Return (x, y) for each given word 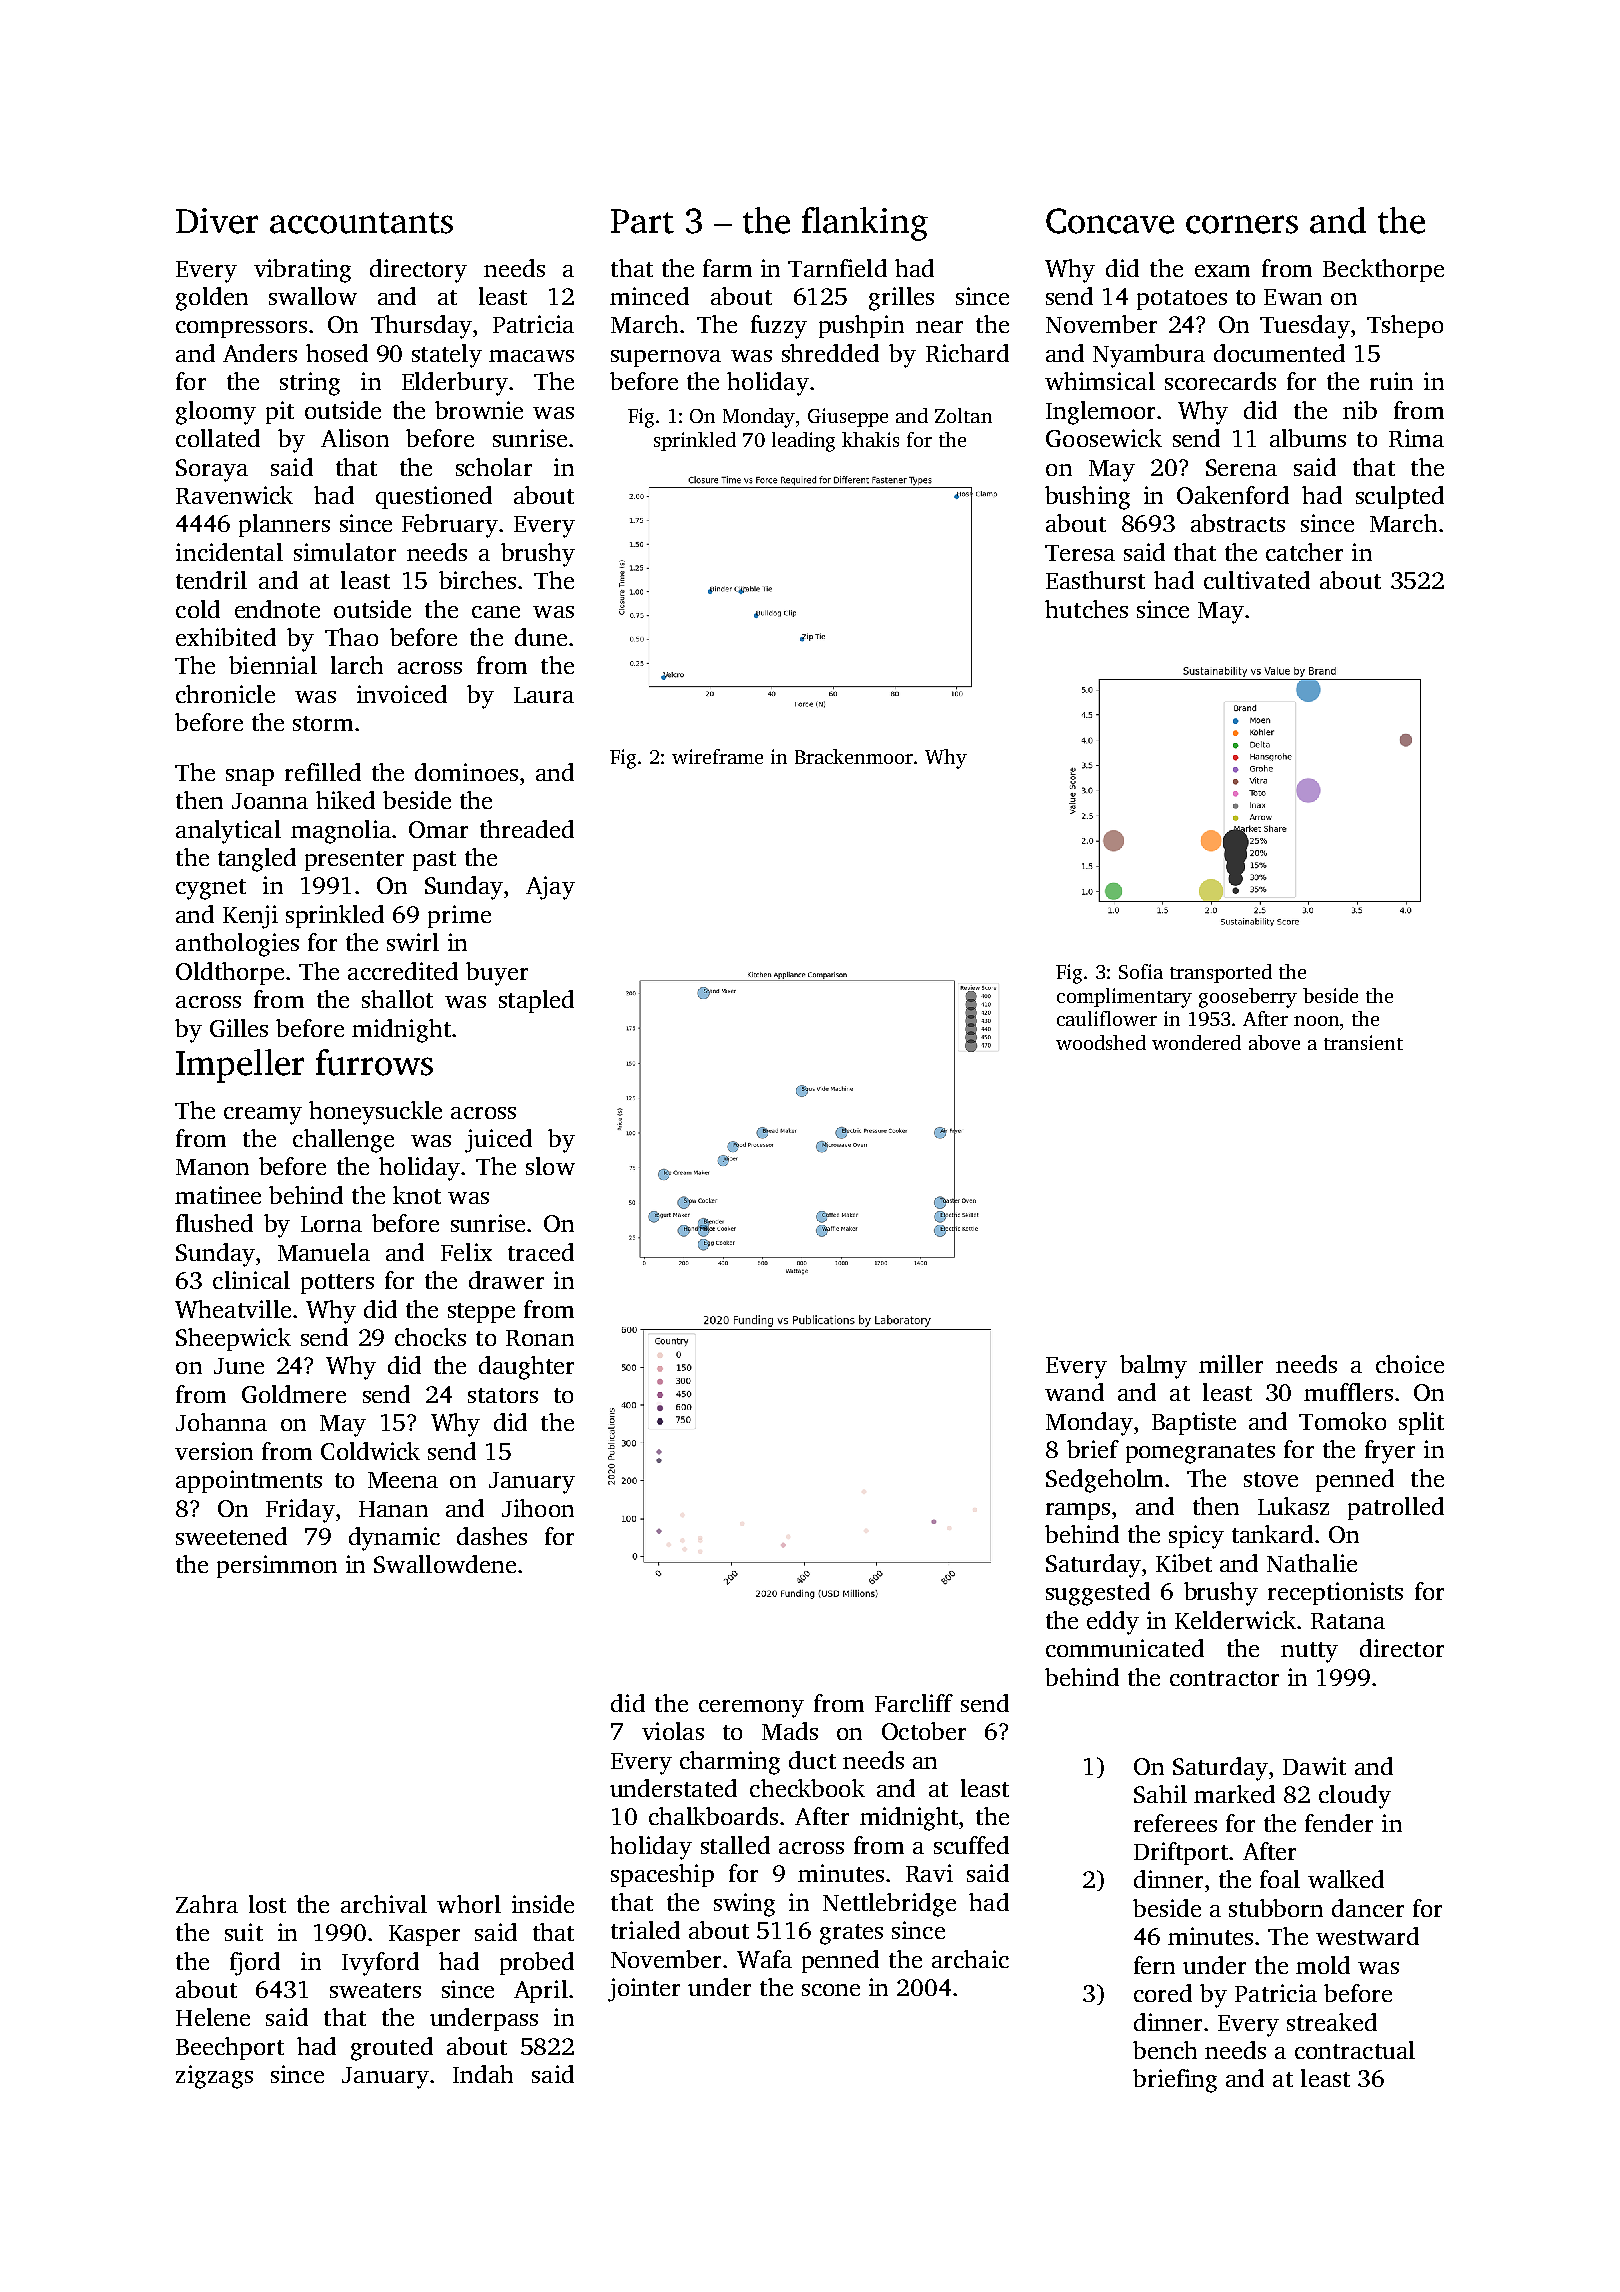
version (214, 1451)
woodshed (1101, 1042)
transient (1363, 1042)
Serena (1241, 467)
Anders (260, 353)
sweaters (375, 1990)
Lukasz (1293, 1506)
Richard (967, 353)
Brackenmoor (855, 756)
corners (1242, 224)
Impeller (240, 1066)
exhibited (226, 637)
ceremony (751, 1709)
